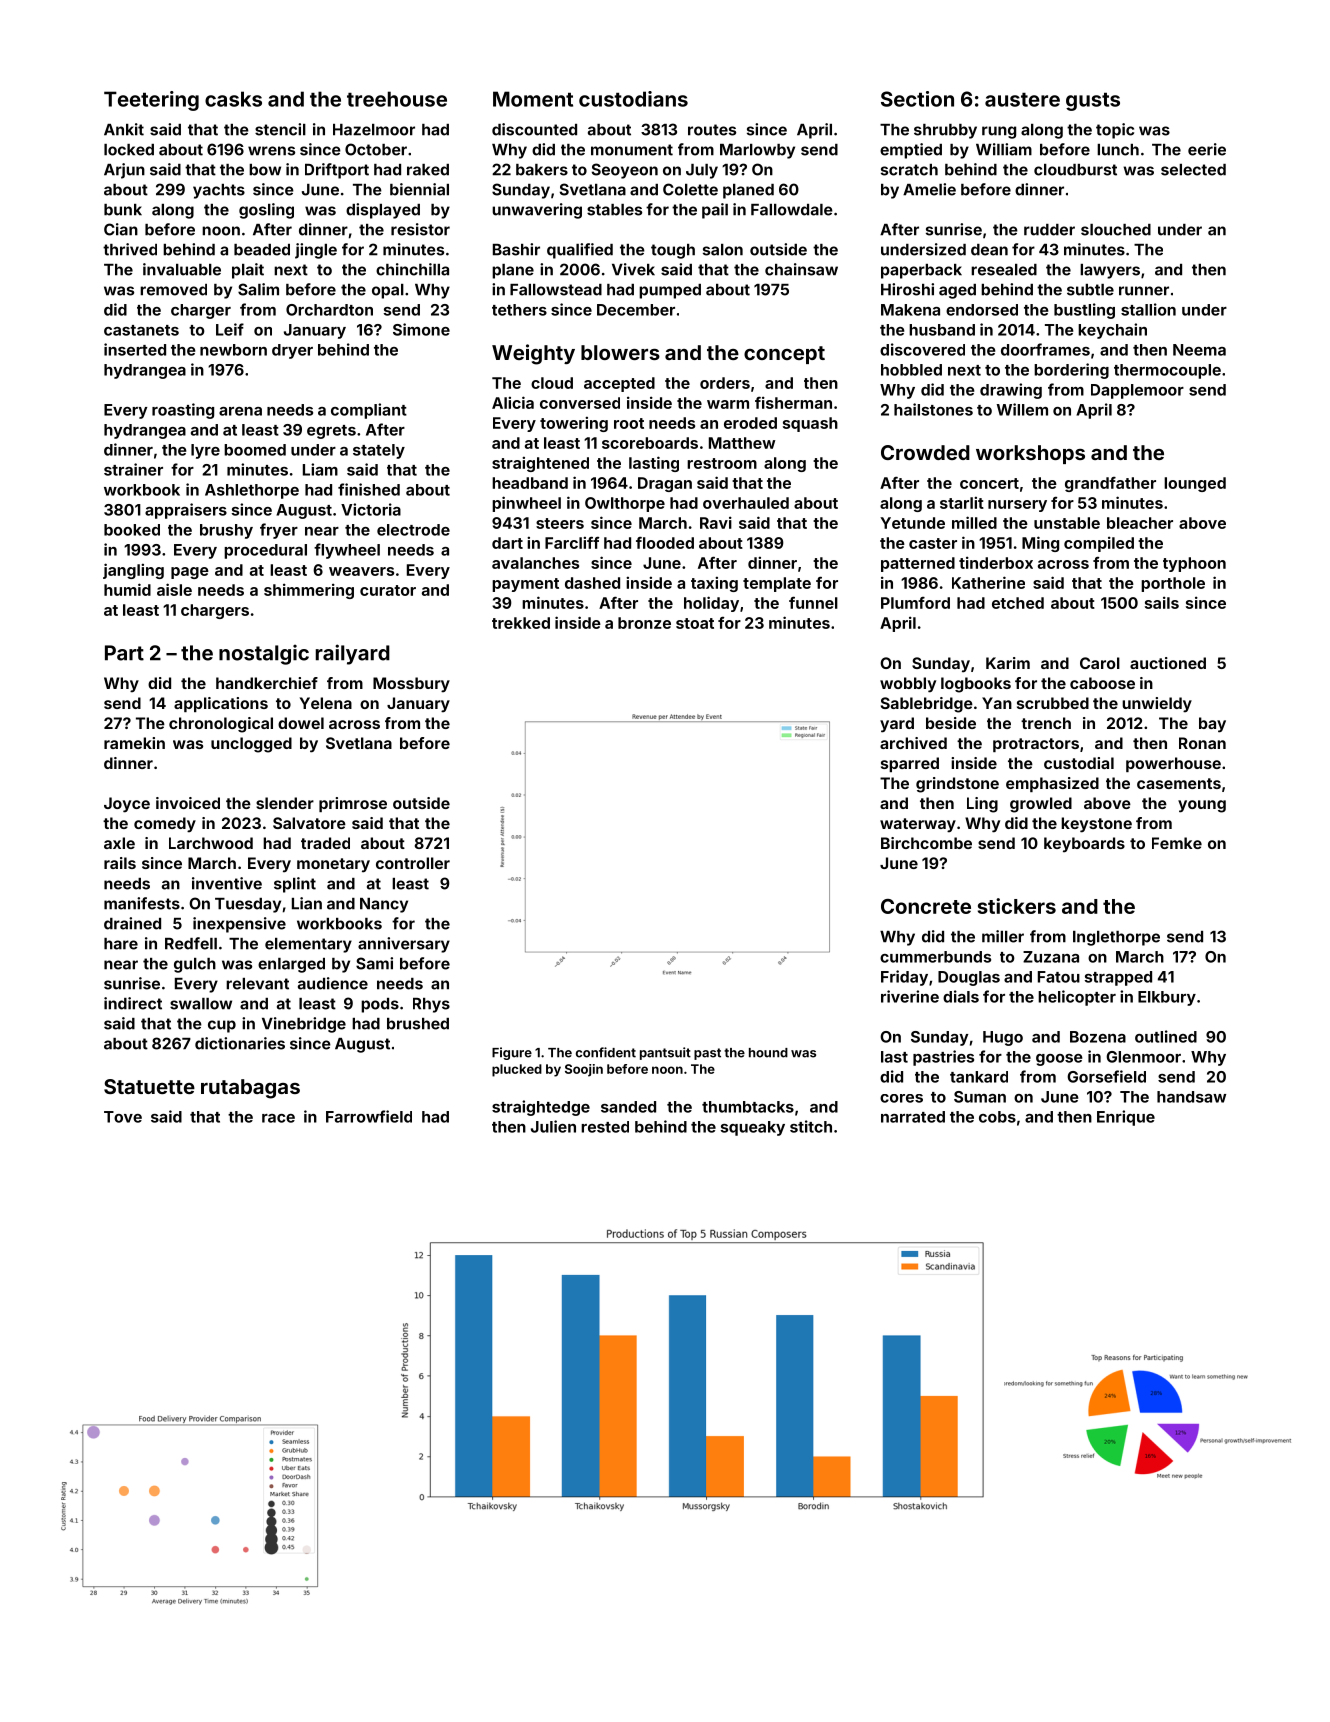  Describe the element at coordinates (1194, 564) in the image. I see `typhoon` at that location.
